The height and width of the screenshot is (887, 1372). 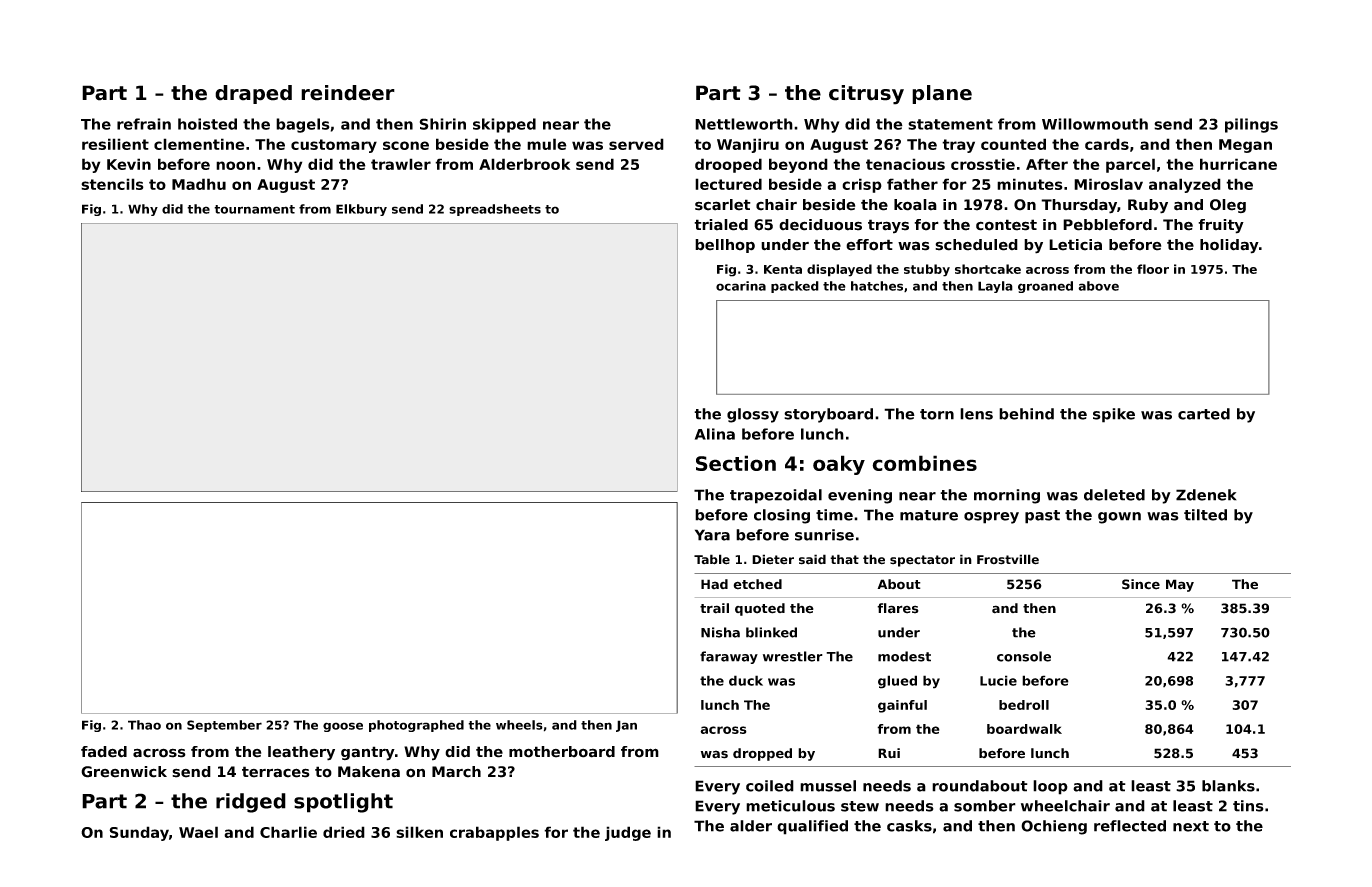 I want to click on gainful, so click(x=902, y=706).
